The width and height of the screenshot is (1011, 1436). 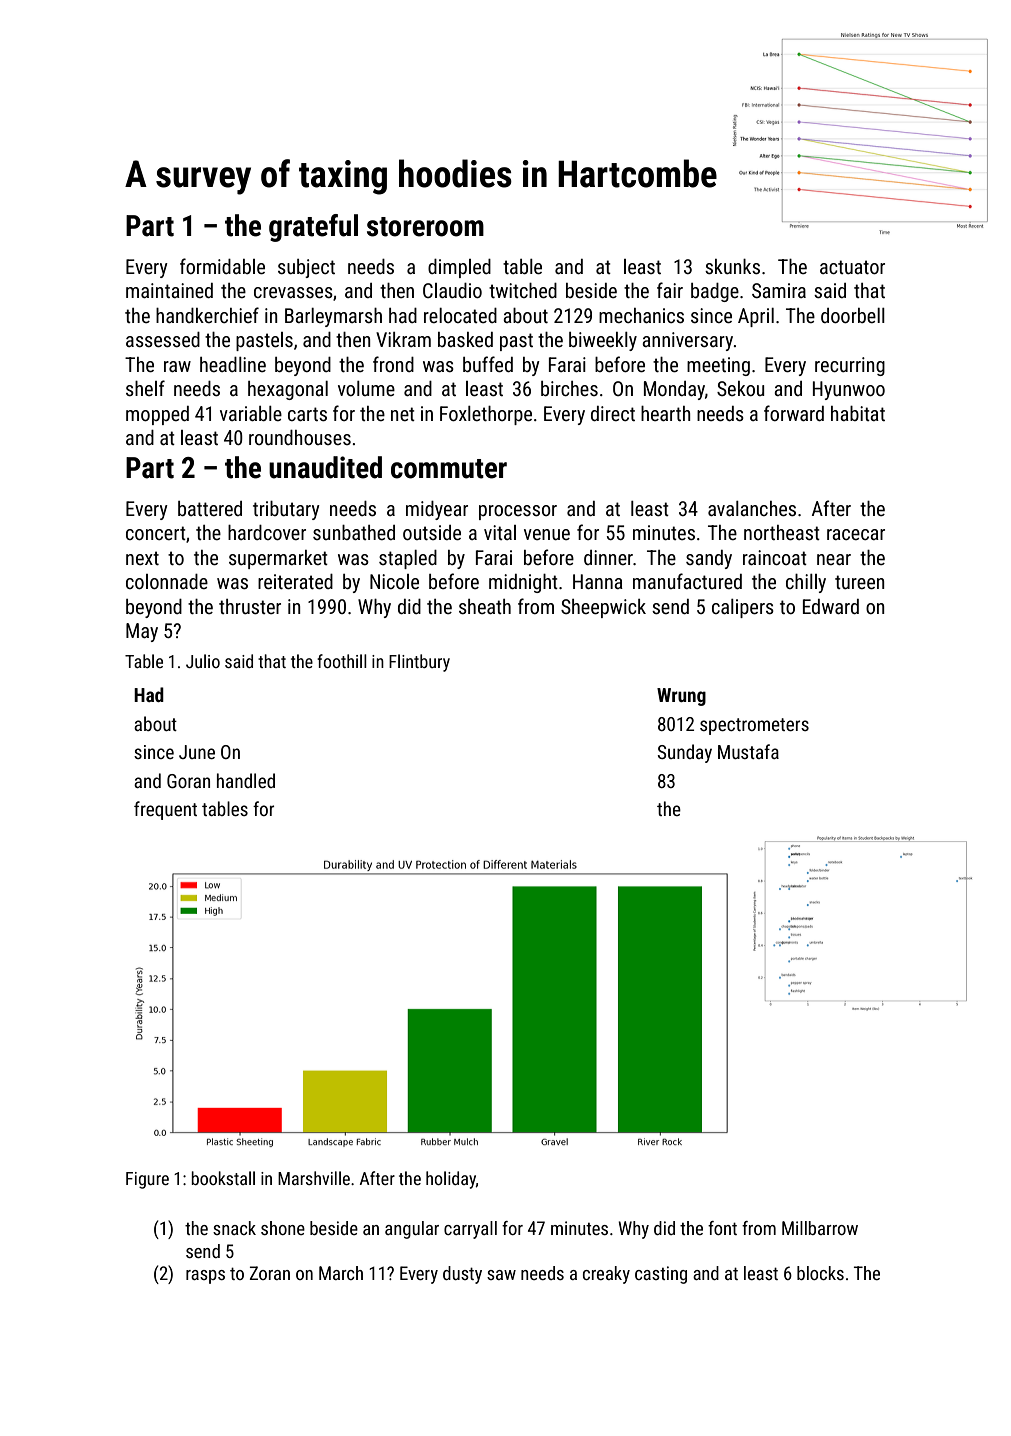 What do you see at coordinates (451, 1180) in the screenshot?
I see `holiday` at bounding box center [451, 1180].
